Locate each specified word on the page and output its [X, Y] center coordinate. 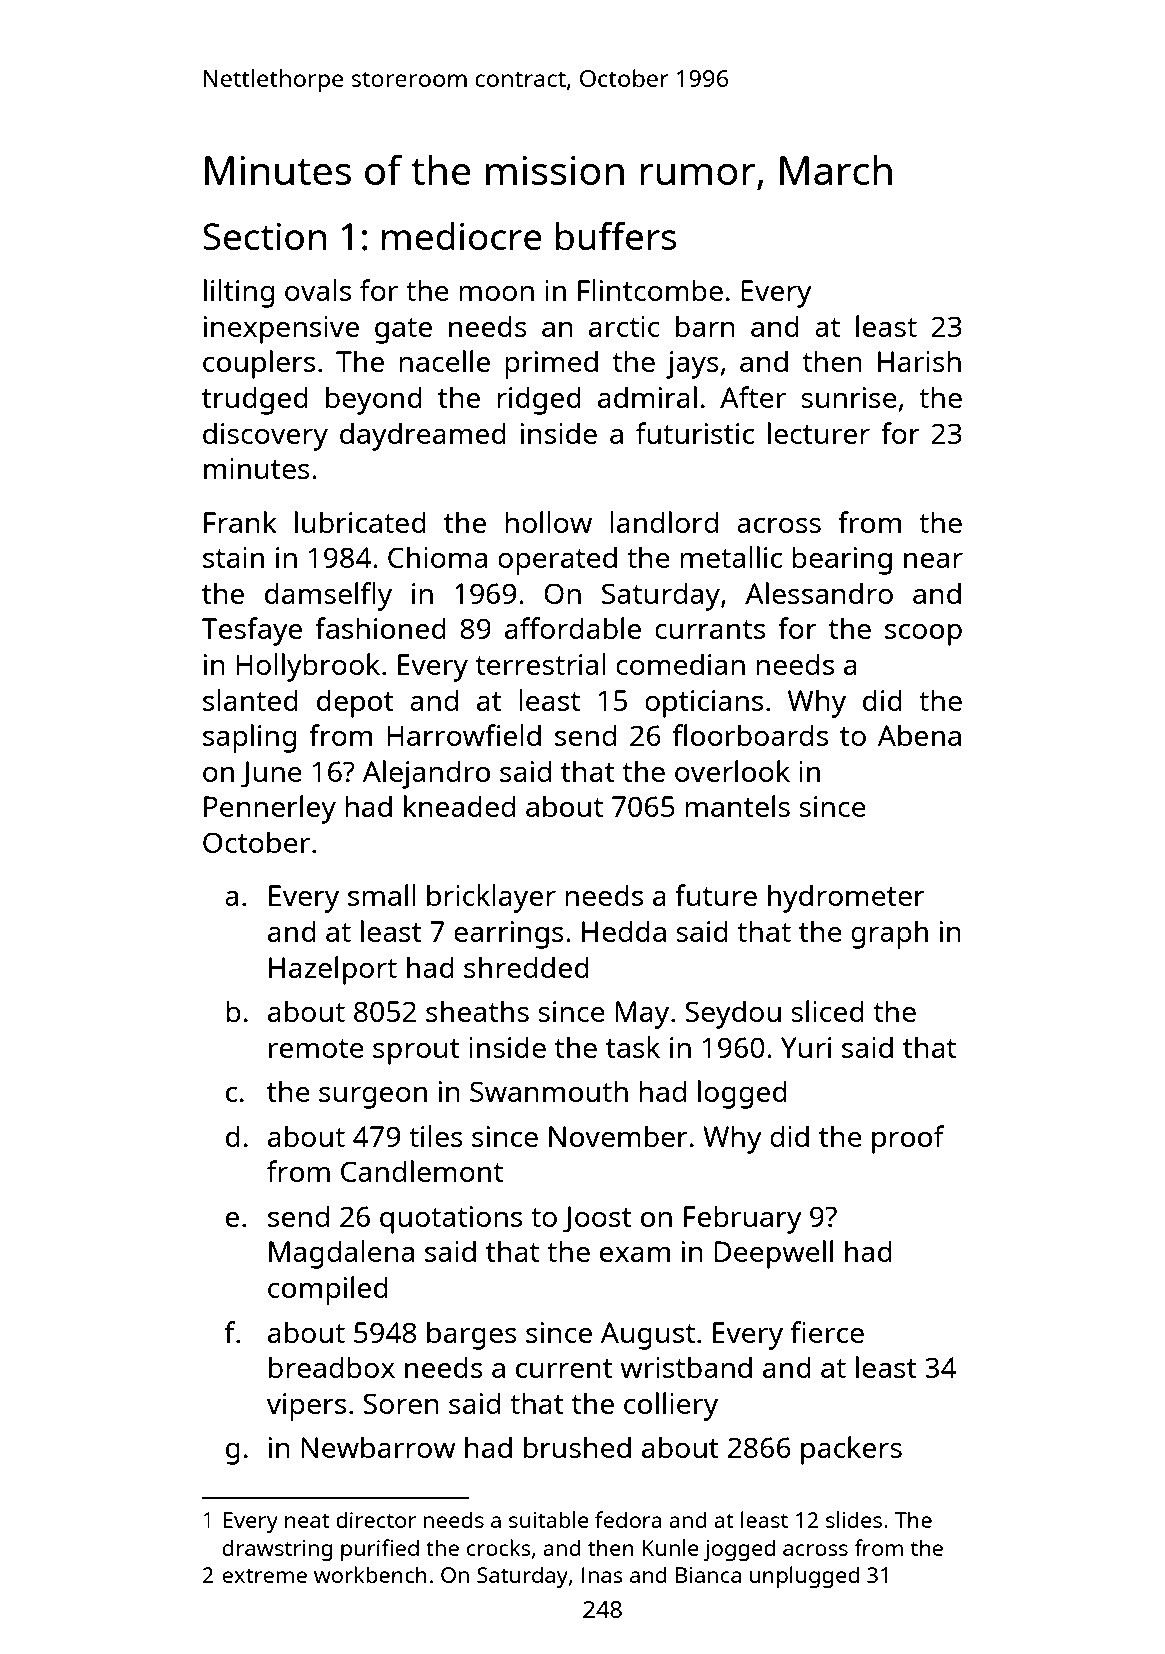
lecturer [819, 433]
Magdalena [341, 1254]
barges [472, 1335]
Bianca [708, 1575]
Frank [240, 522]
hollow [548, 522]
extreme [265, 1576]
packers [851, 1450]
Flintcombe [650, 290]
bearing [842, 560]
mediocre [462, 236]
